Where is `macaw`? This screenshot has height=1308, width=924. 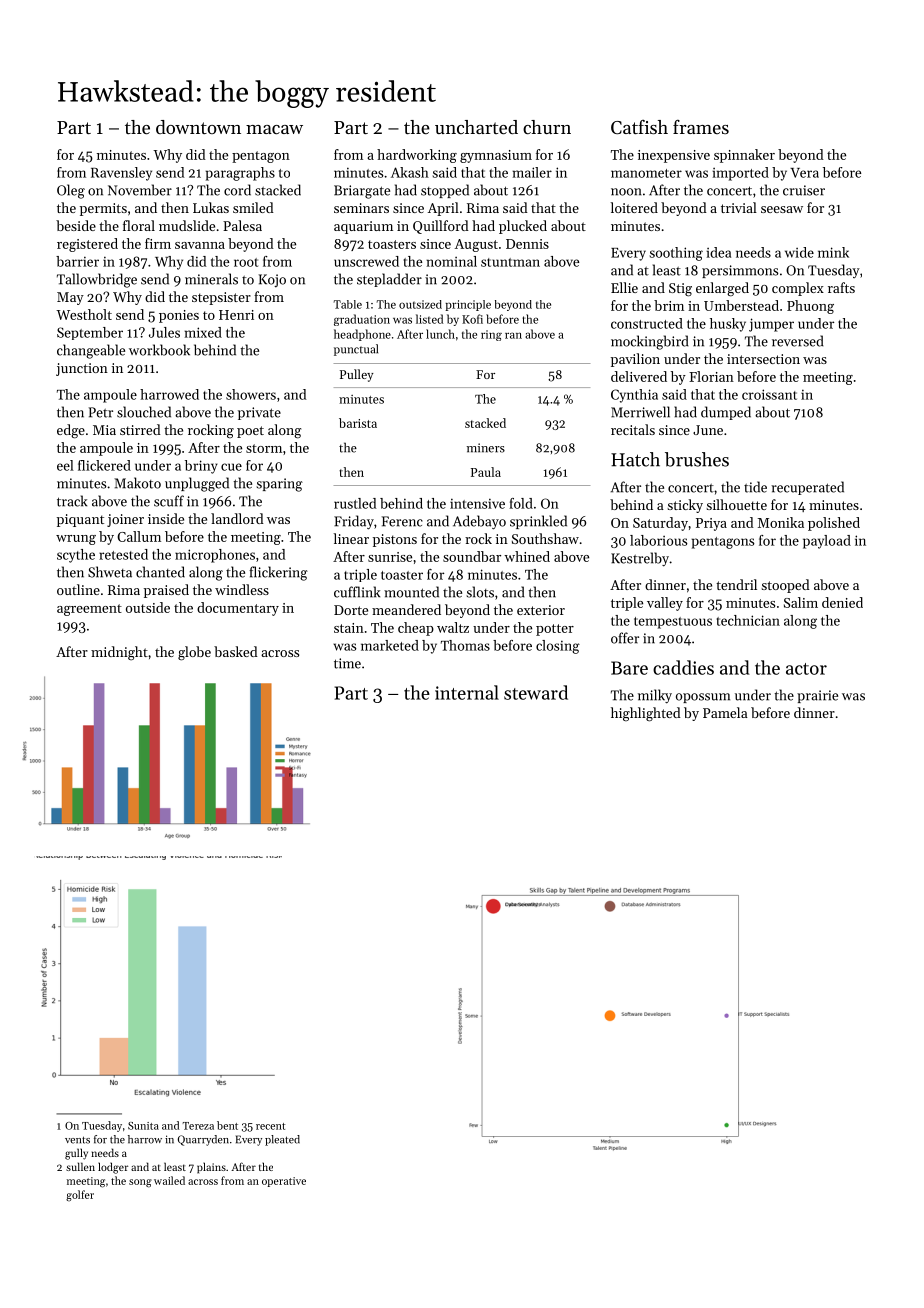 macaw is located at coordinates (274, 129).
